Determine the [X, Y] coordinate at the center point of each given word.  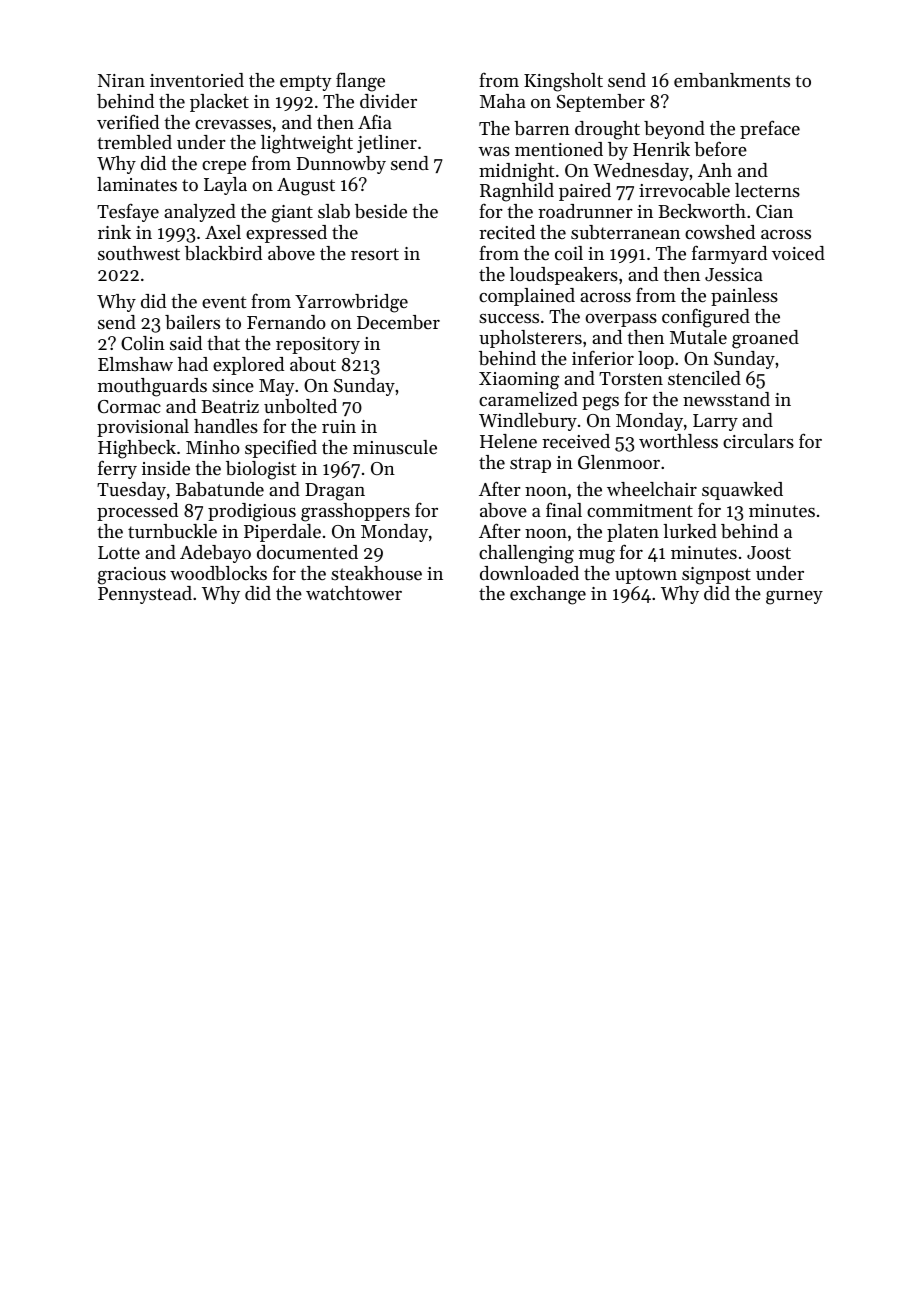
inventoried [197, 80]
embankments [732, 80]
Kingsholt [563, 82]
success [509, 318]
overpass [621, 320]
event [224, 302]
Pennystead [145, 595]
